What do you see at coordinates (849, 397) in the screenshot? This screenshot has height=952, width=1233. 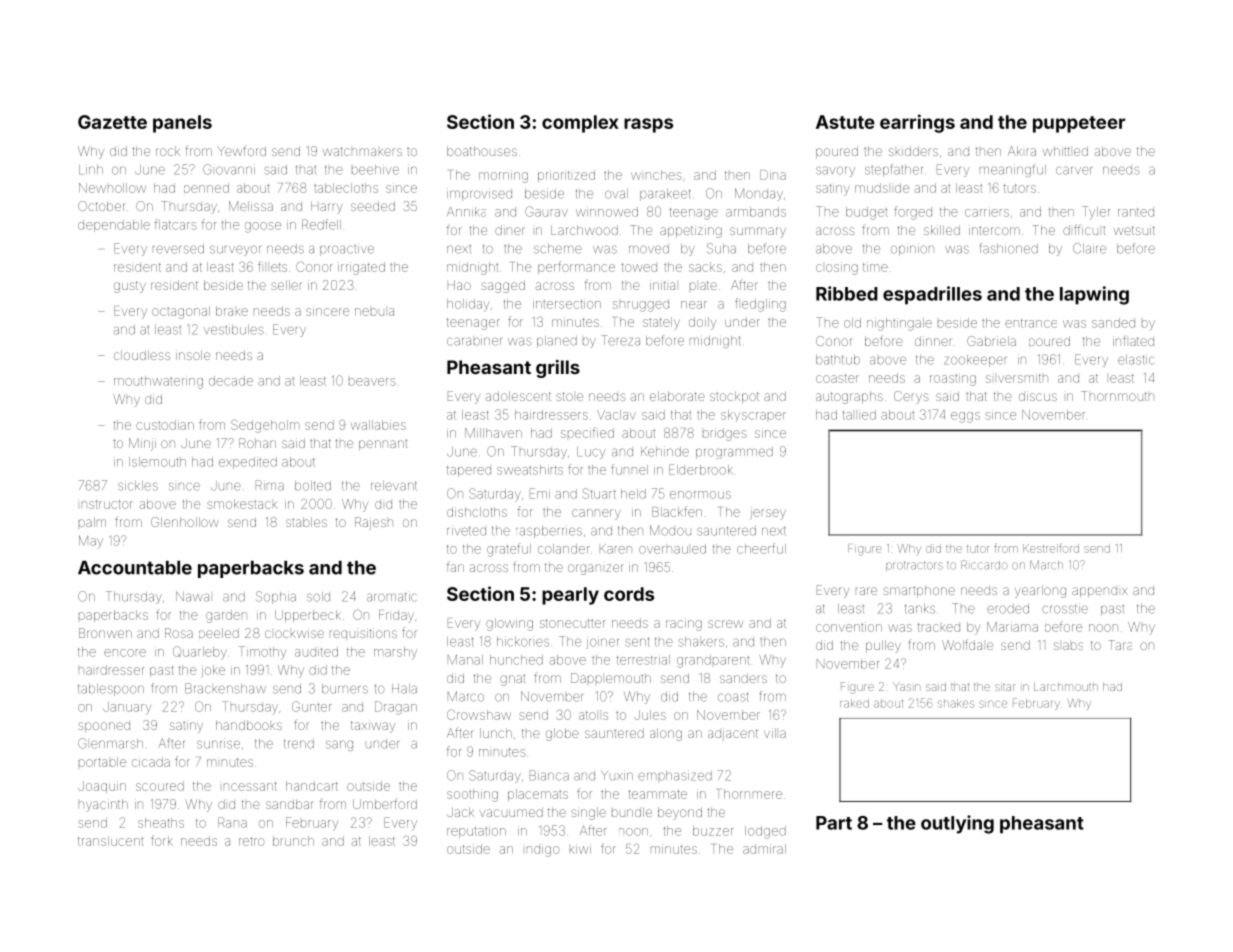 I see `autographs` at bounding box center [849, 397].
